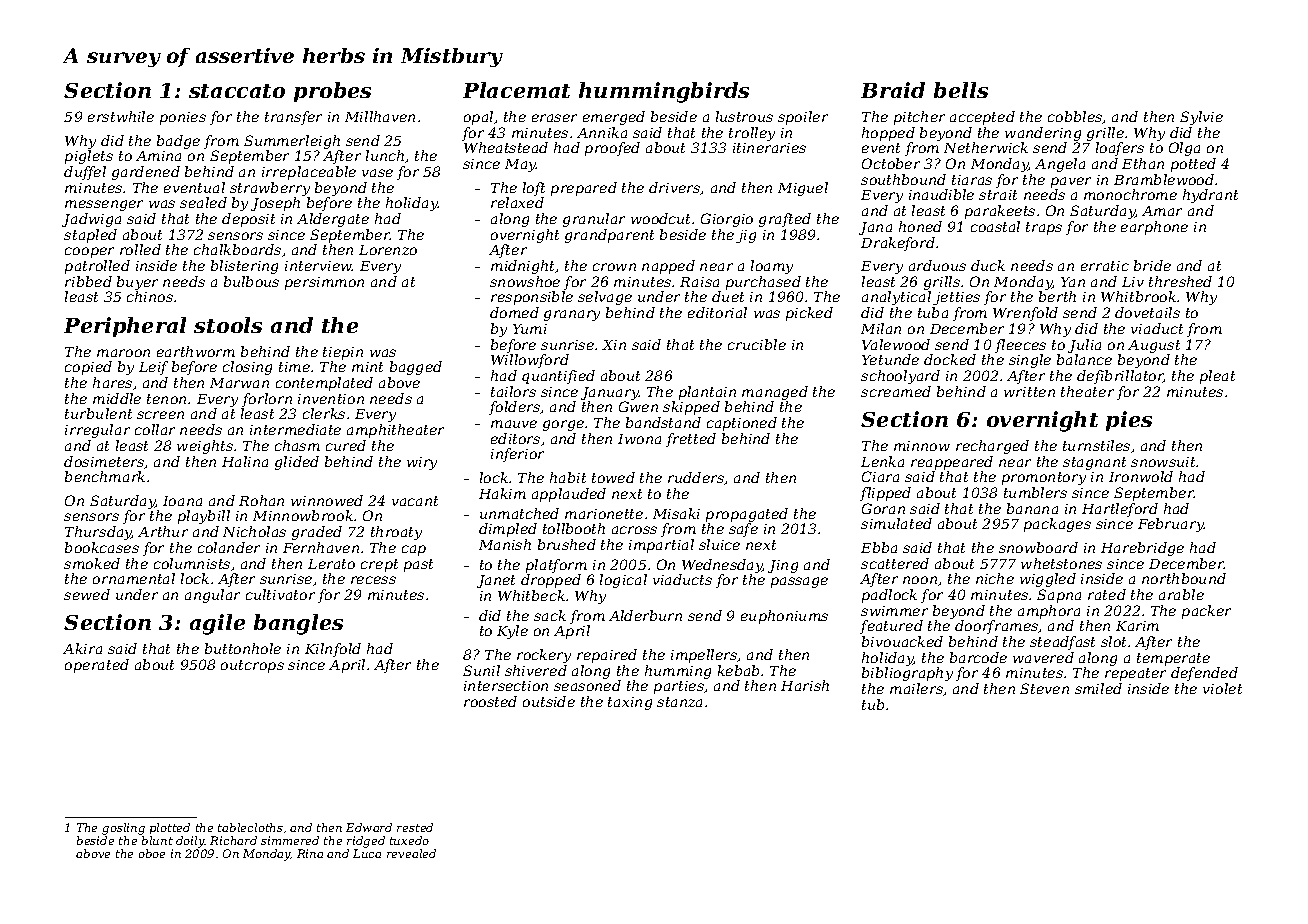 Image resolution: width=1308 pixels, height=924 pixels. What do you see at coordinates (248, 220) in the page?
I see `deposit` at bounding box center [248, 220].
